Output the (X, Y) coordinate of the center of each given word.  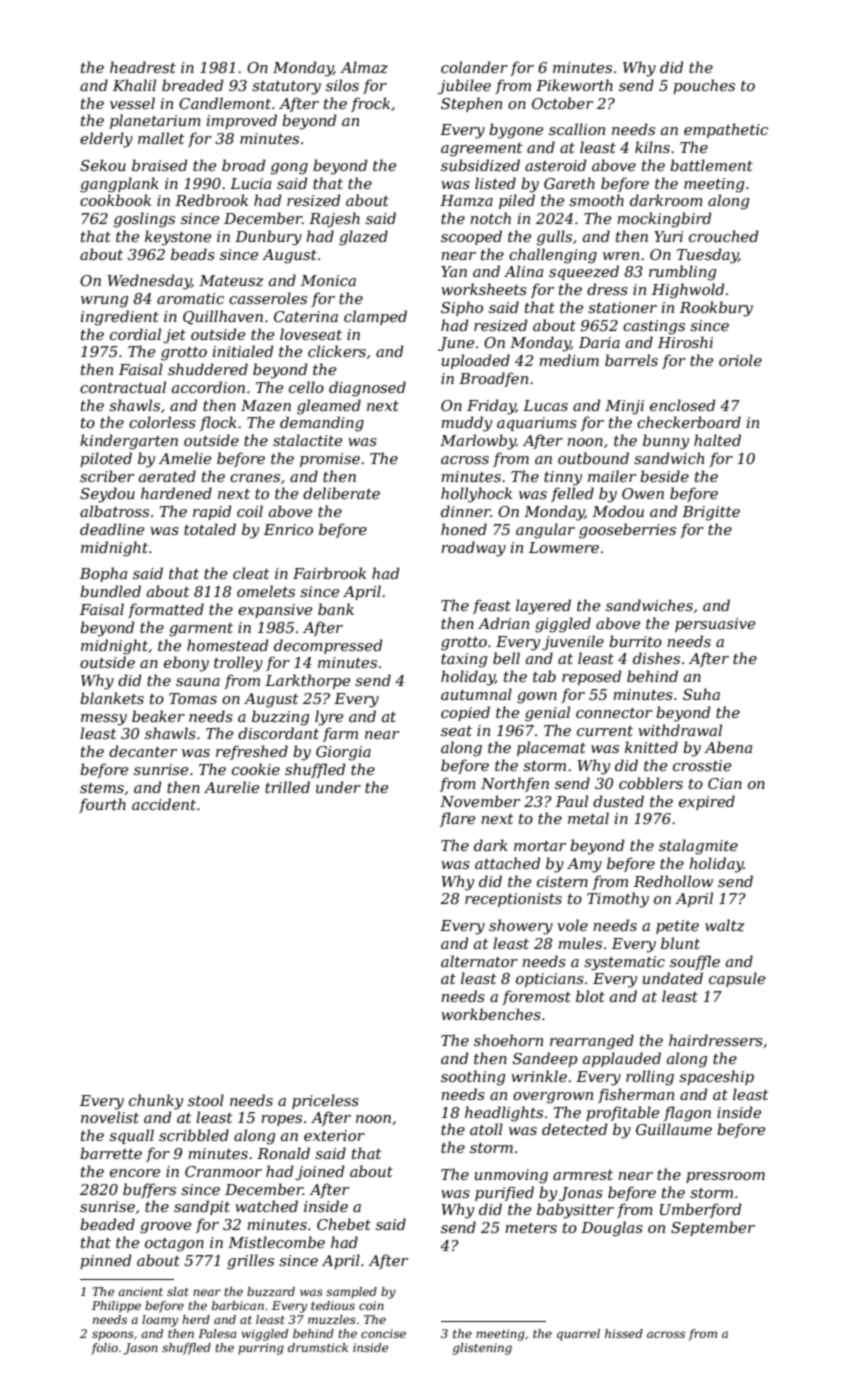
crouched (723, 236)
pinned (105, 1261)
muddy (466, 424)
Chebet (344, 1224)
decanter (143, 751)
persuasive (715, 625)
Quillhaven (223, 317)
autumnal (476, 694)
